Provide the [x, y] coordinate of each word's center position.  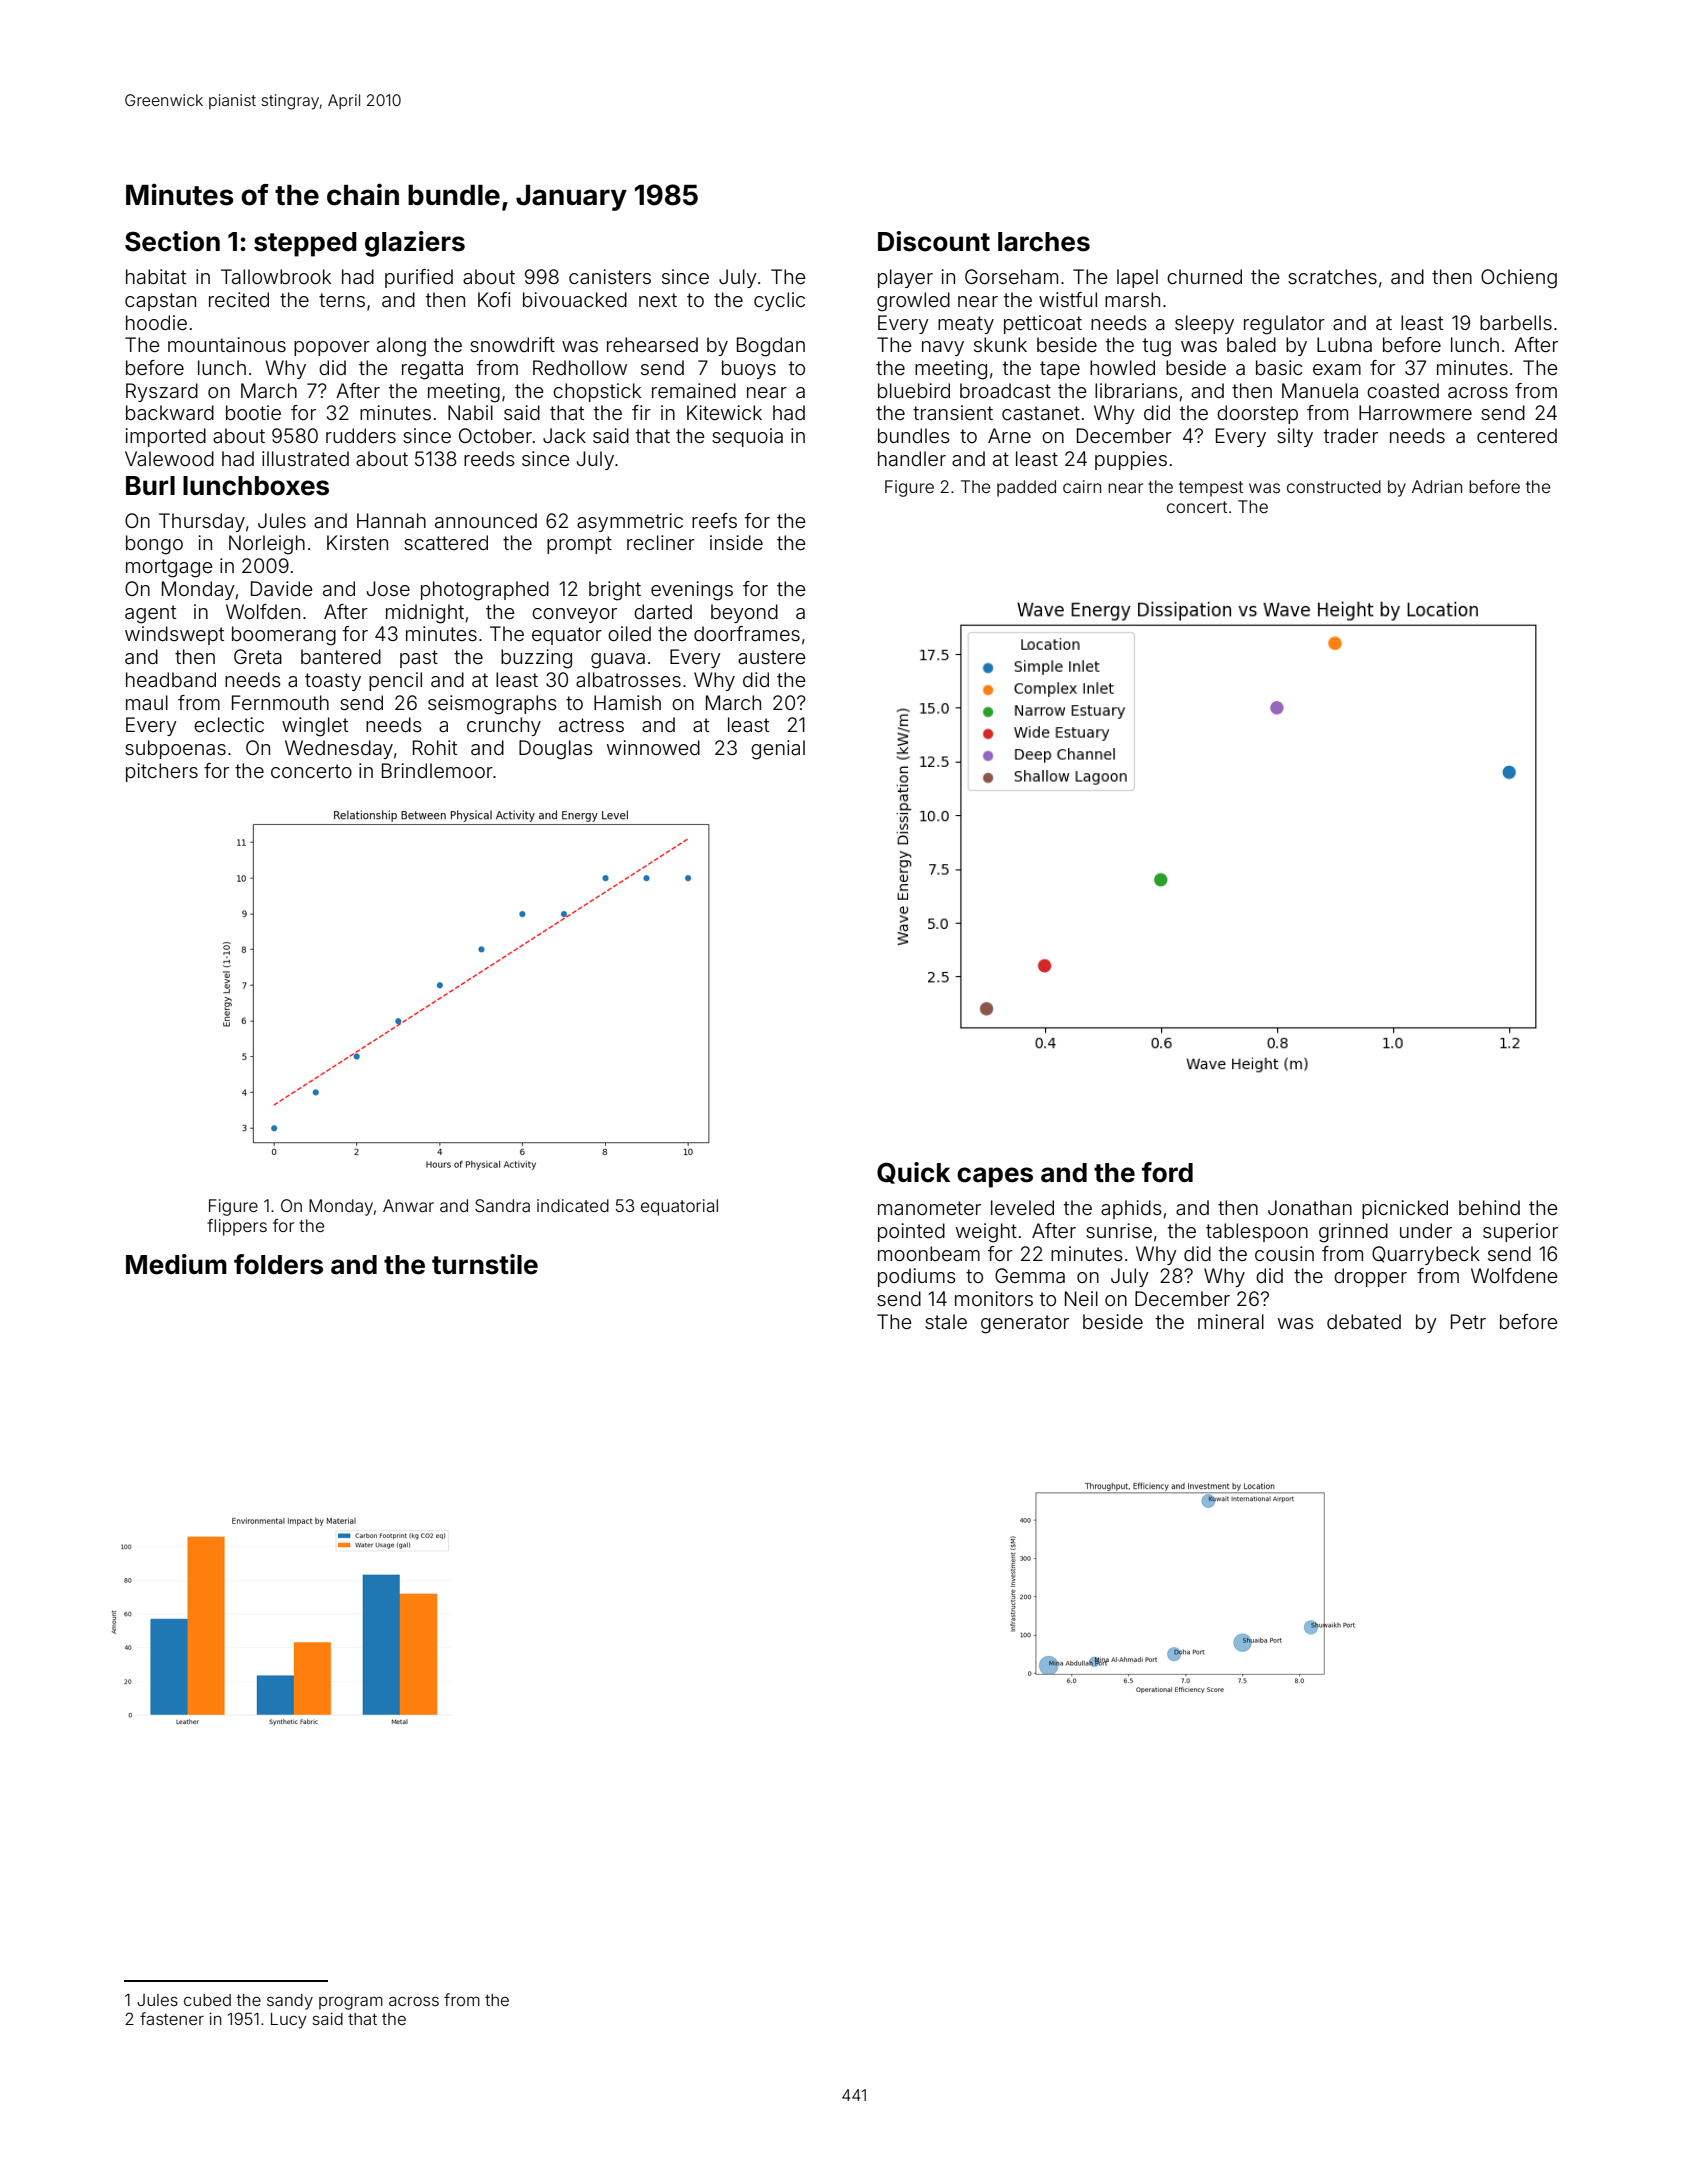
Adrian [1437, 486]
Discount [934, 241]
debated [1364, 1321]
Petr [1468, 1321]
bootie [253, 412]
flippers [237, 1227]
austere [771, 657]
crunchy [504, 726]
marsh [1132, 299]
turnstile [485, 1264]
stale [946, 1321]
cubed [207, 2000]
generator [1025, 1324]
